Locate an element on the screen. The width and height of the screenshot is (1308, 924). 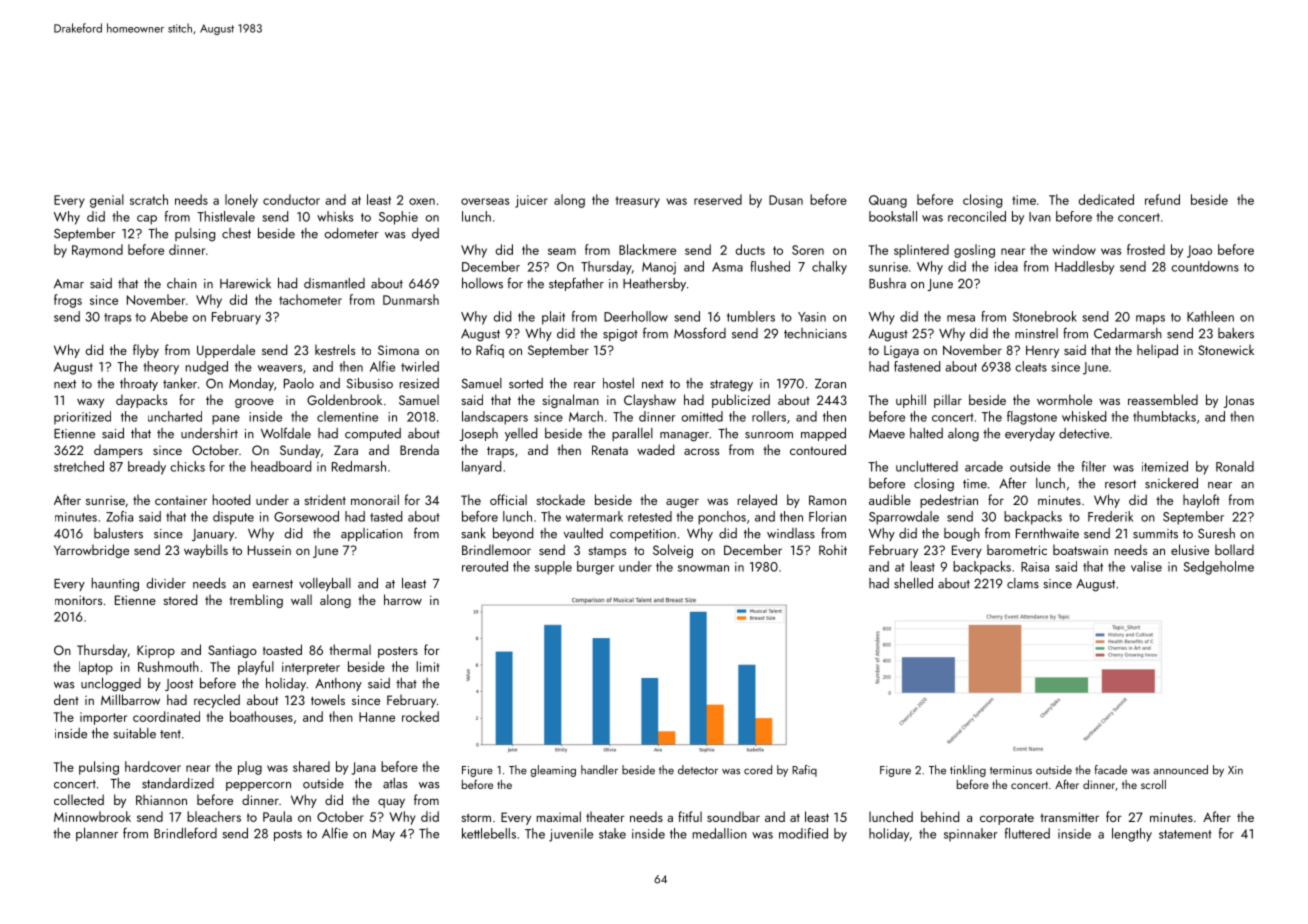
Gorsewood is located at coordinates (306, 516).
